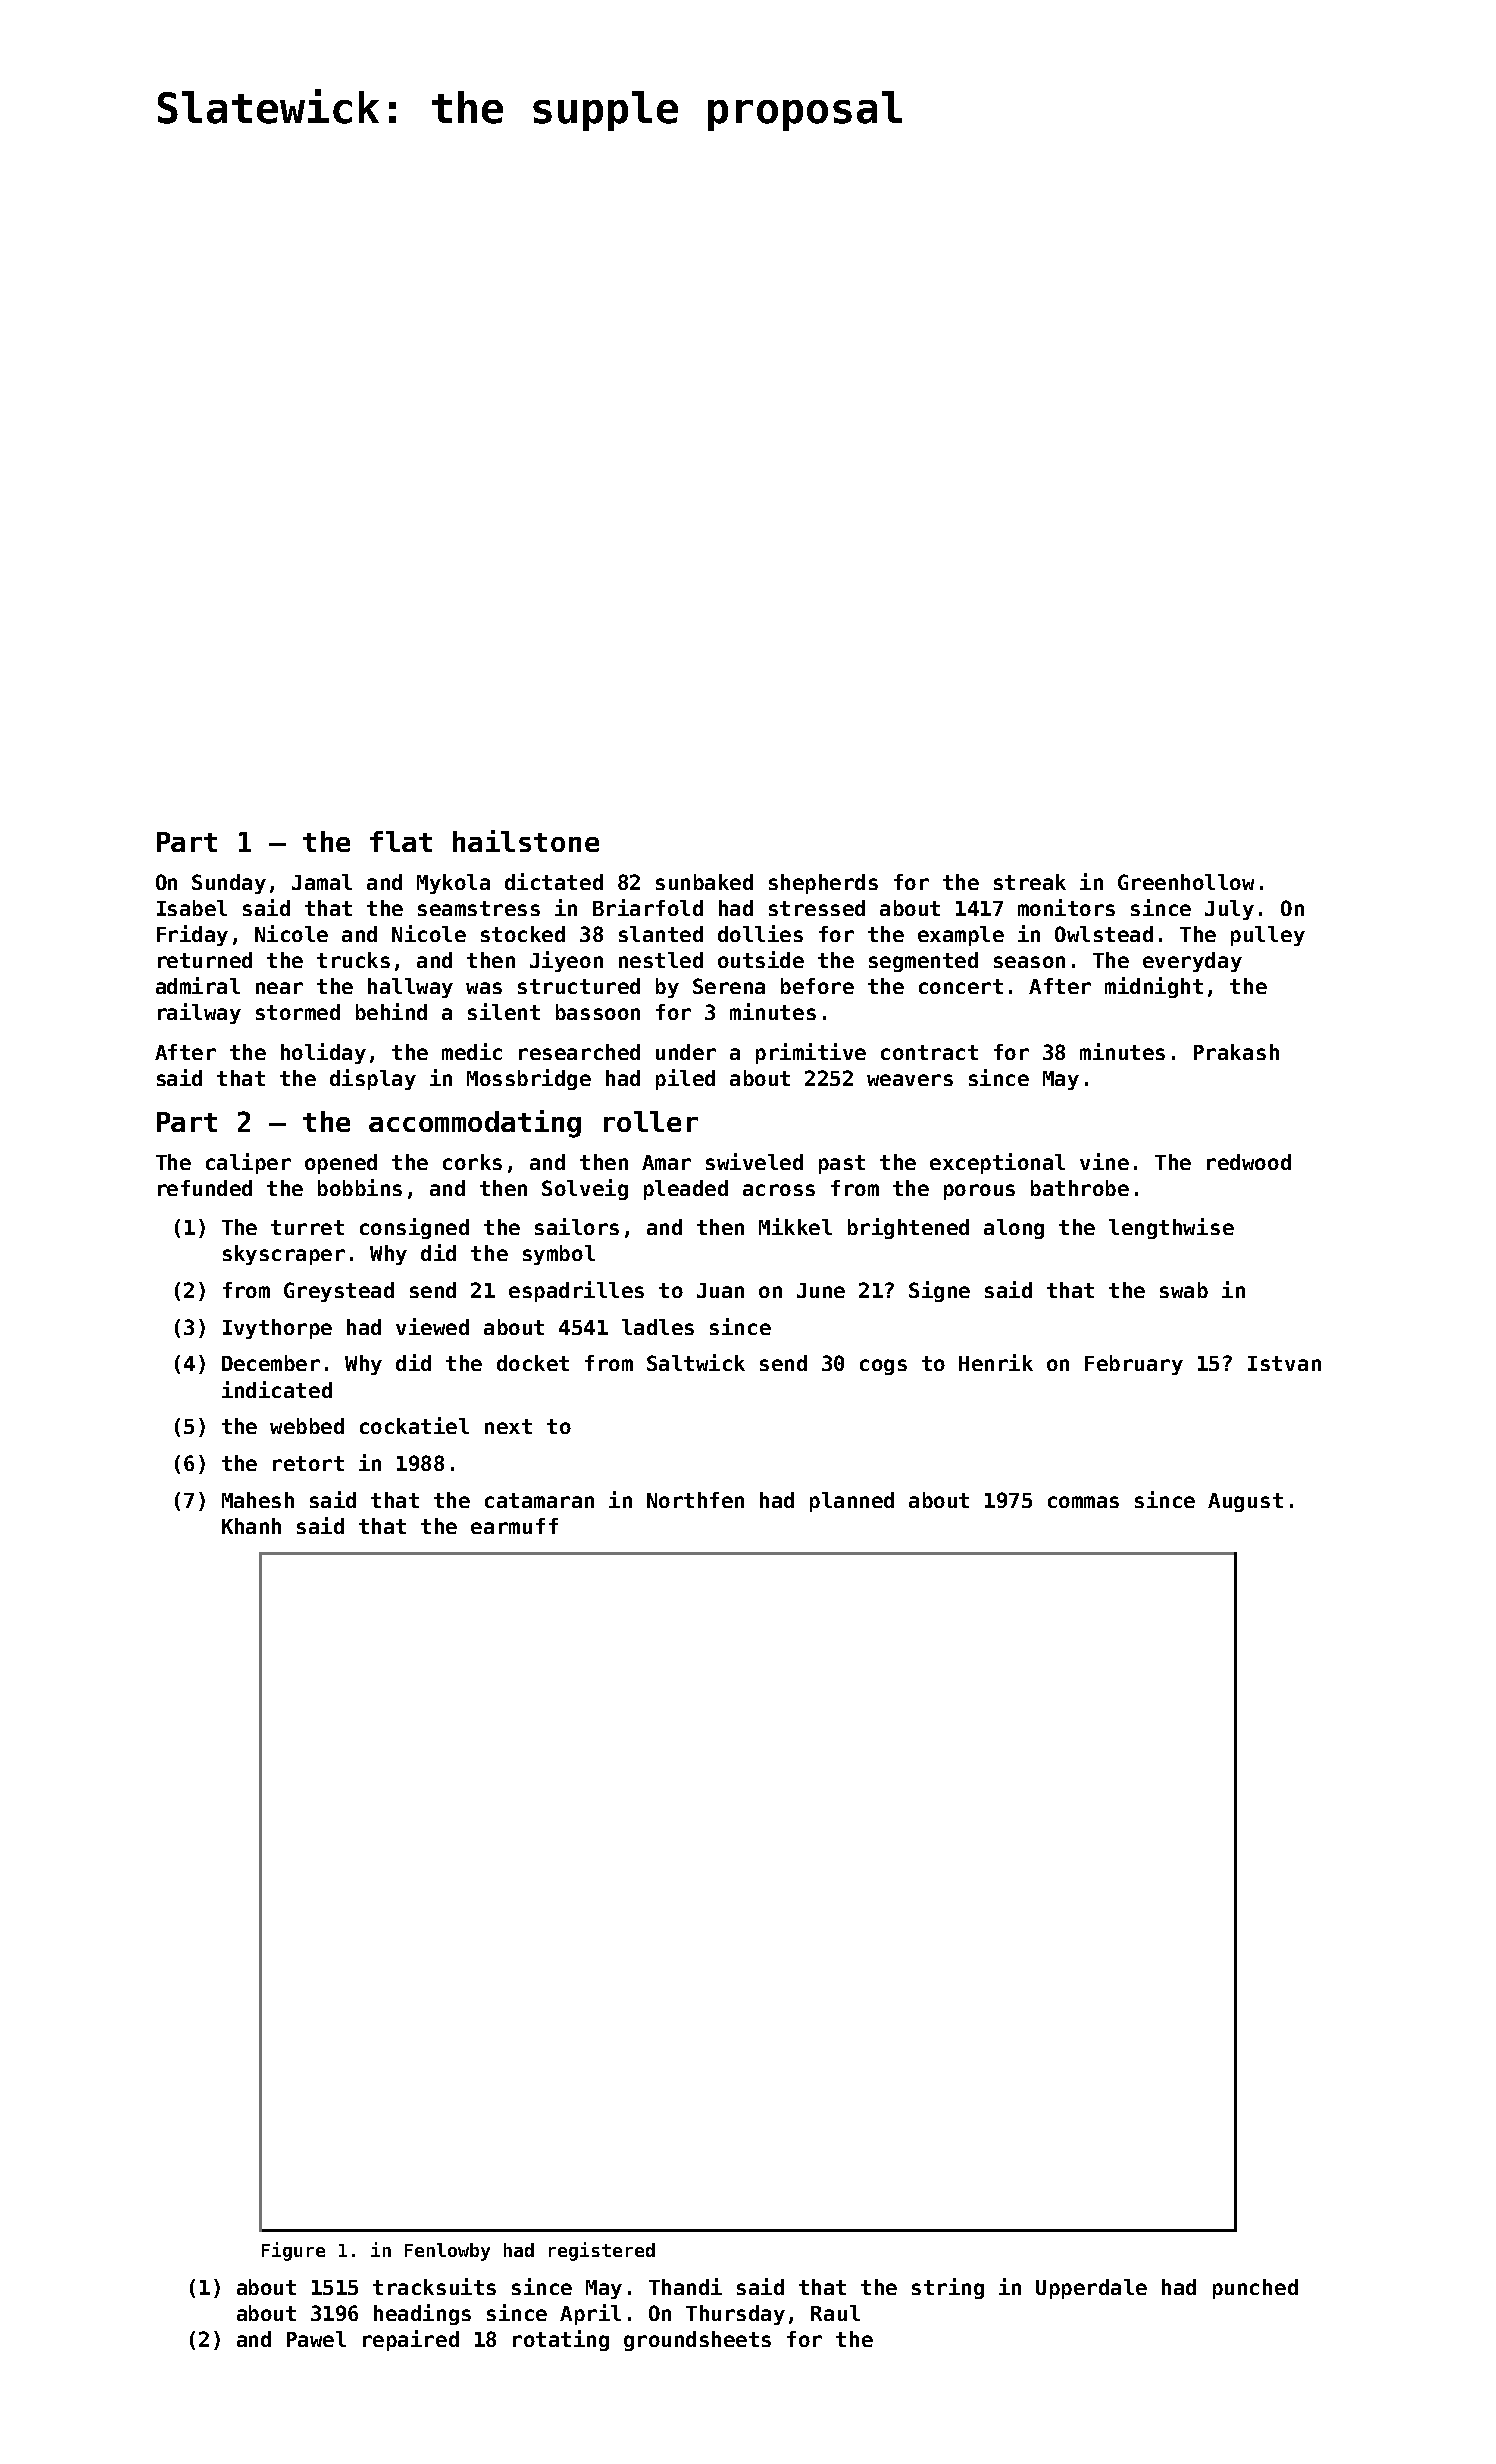 This document has width=1496, height=2464. Describe the element at coordinates (1091, 2289) in the document. I see `Upperdale` at that location.
